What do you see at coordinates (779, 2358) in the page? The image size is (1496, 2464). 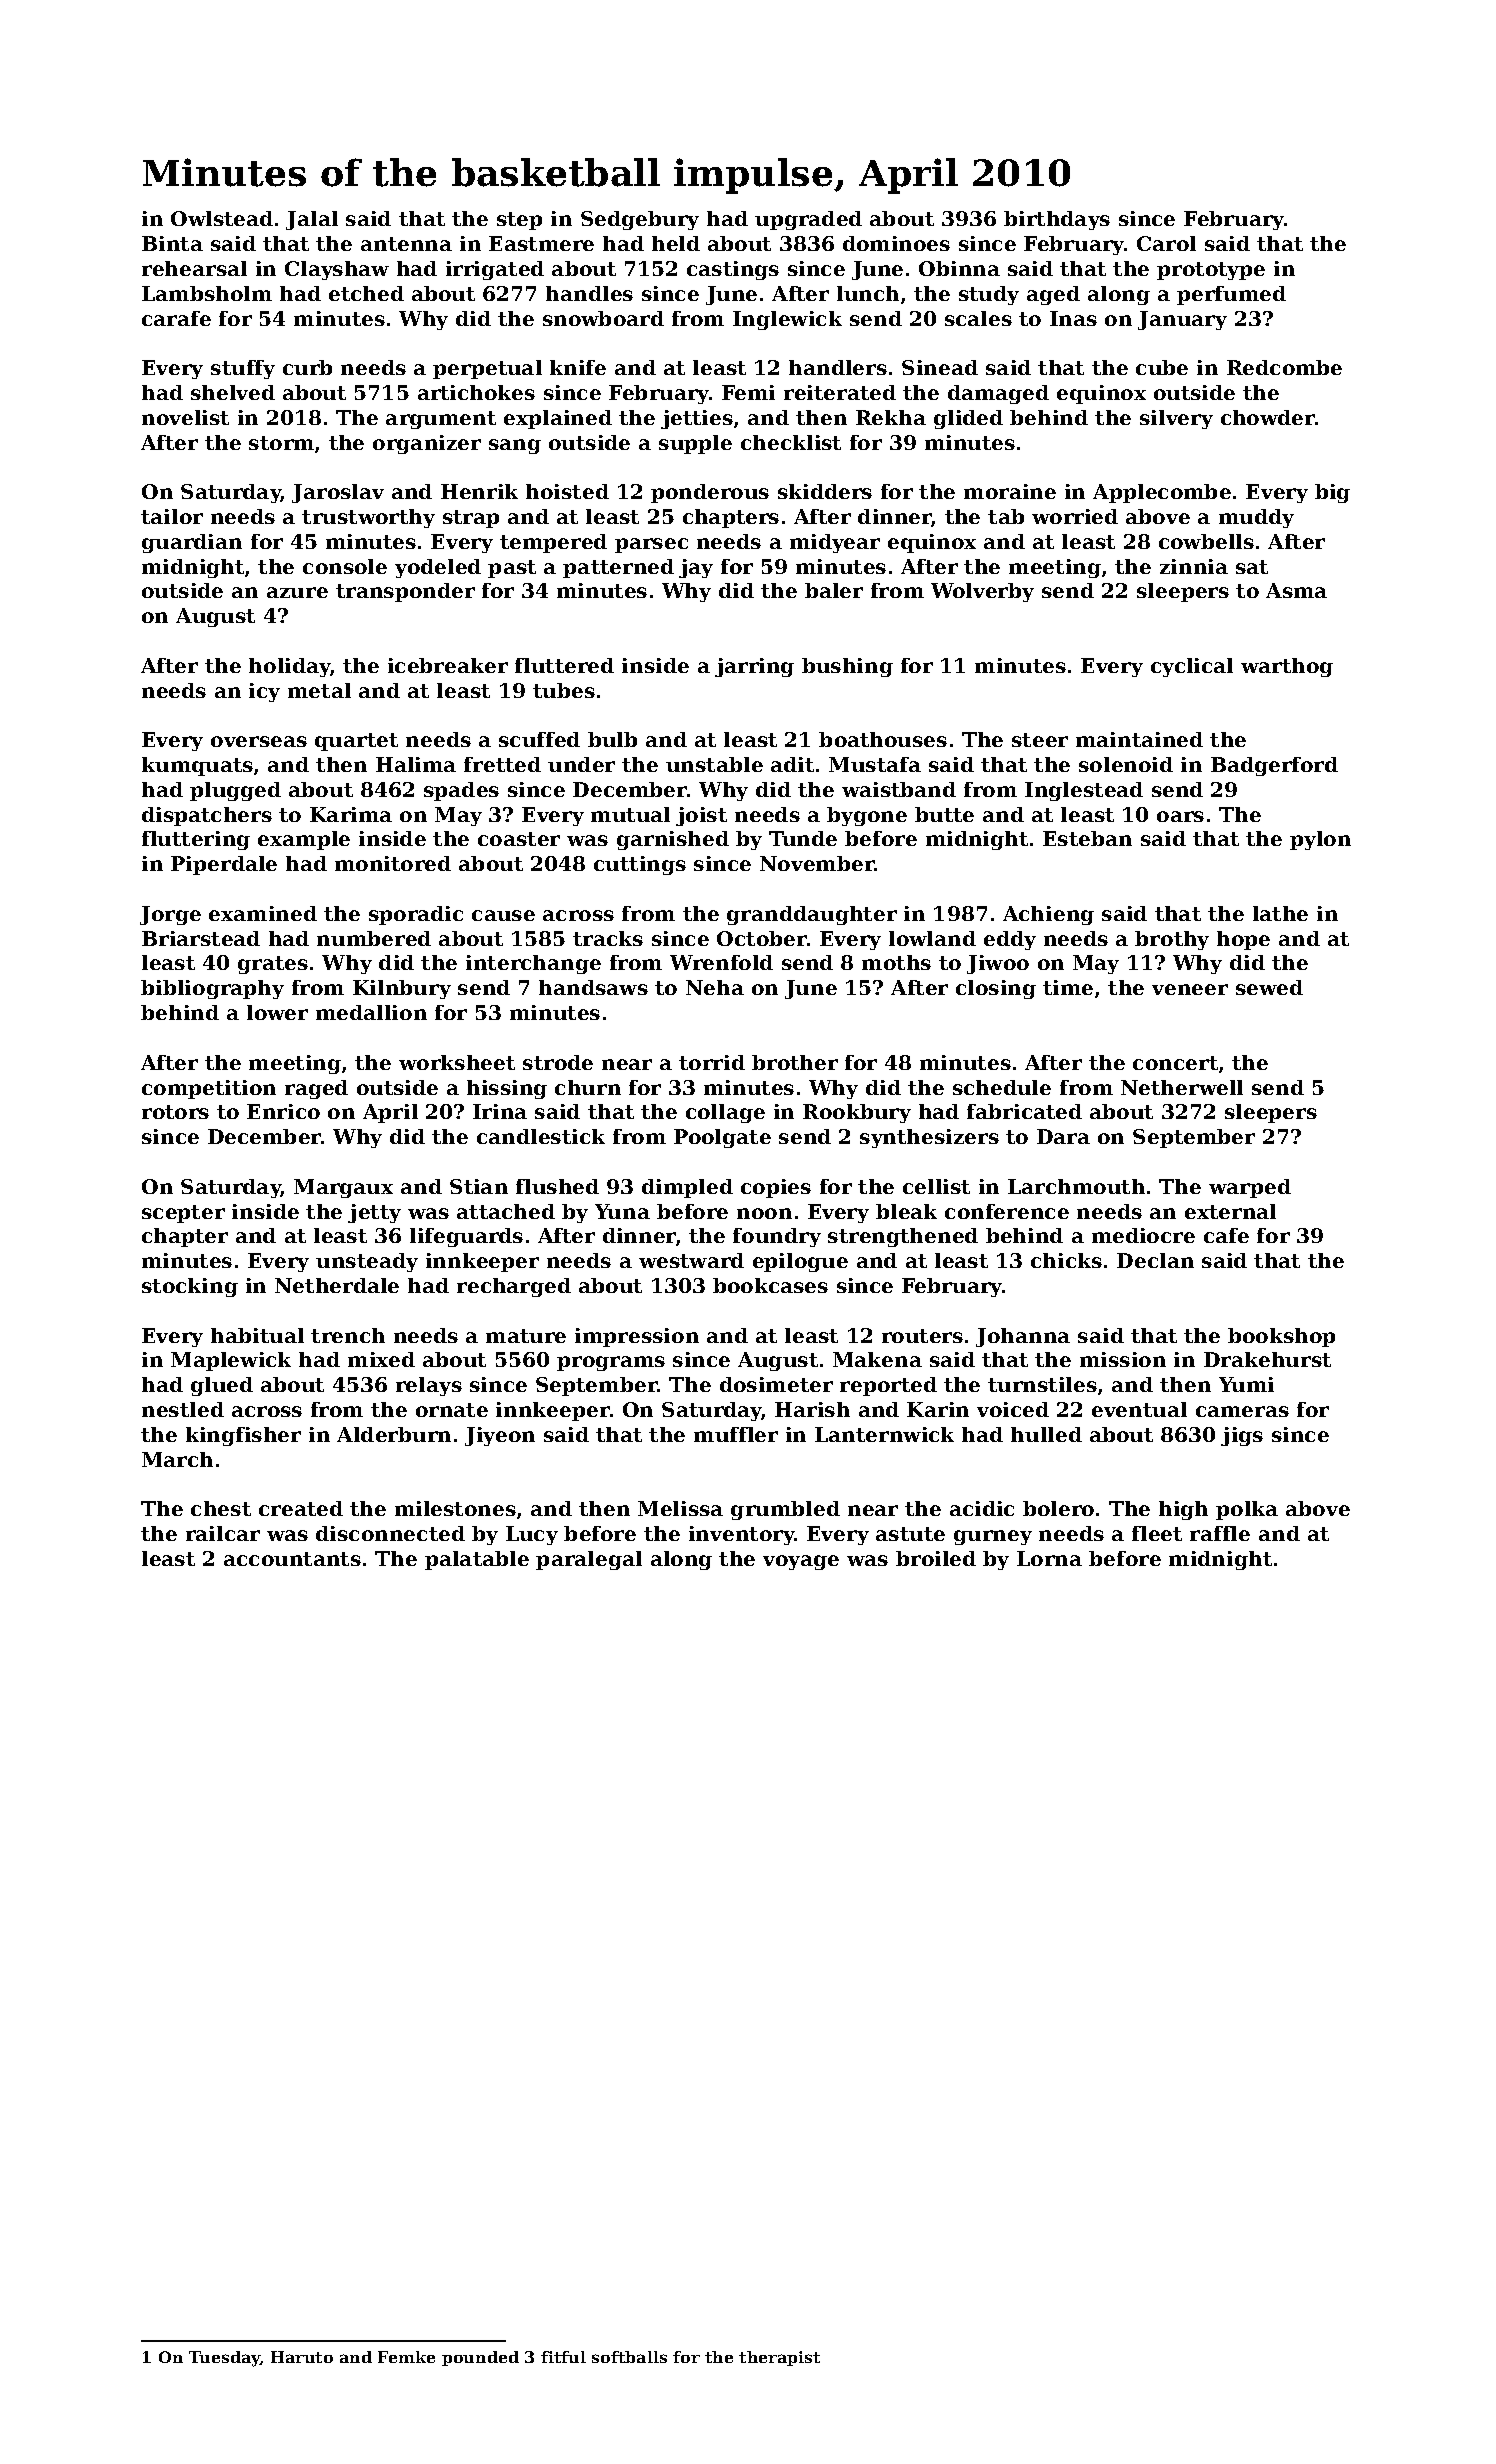 I see `therapist` at bounding box center [779, 2358].
